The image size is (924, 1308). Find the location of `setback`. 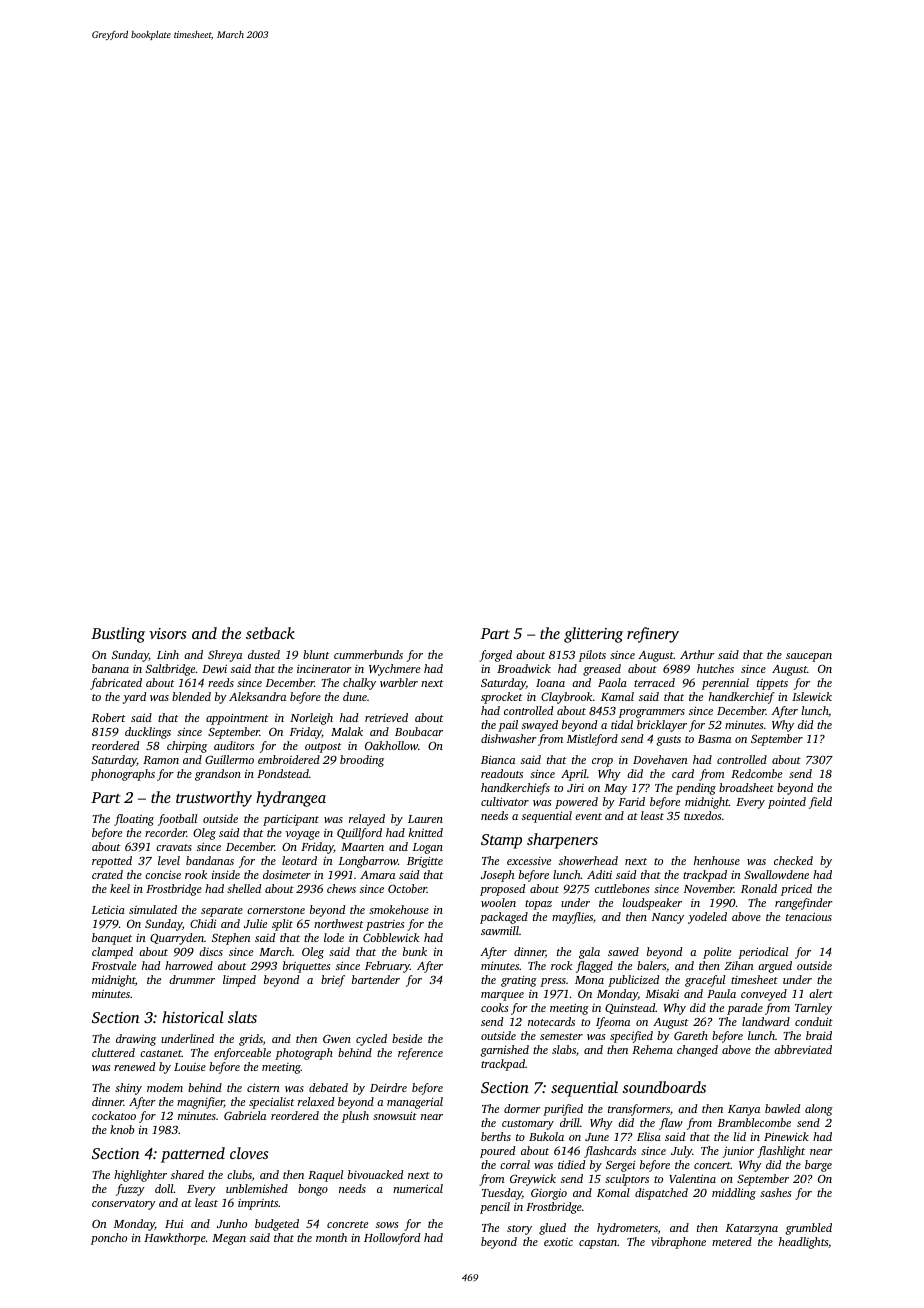

setback is located at coordinates (270, 633).
